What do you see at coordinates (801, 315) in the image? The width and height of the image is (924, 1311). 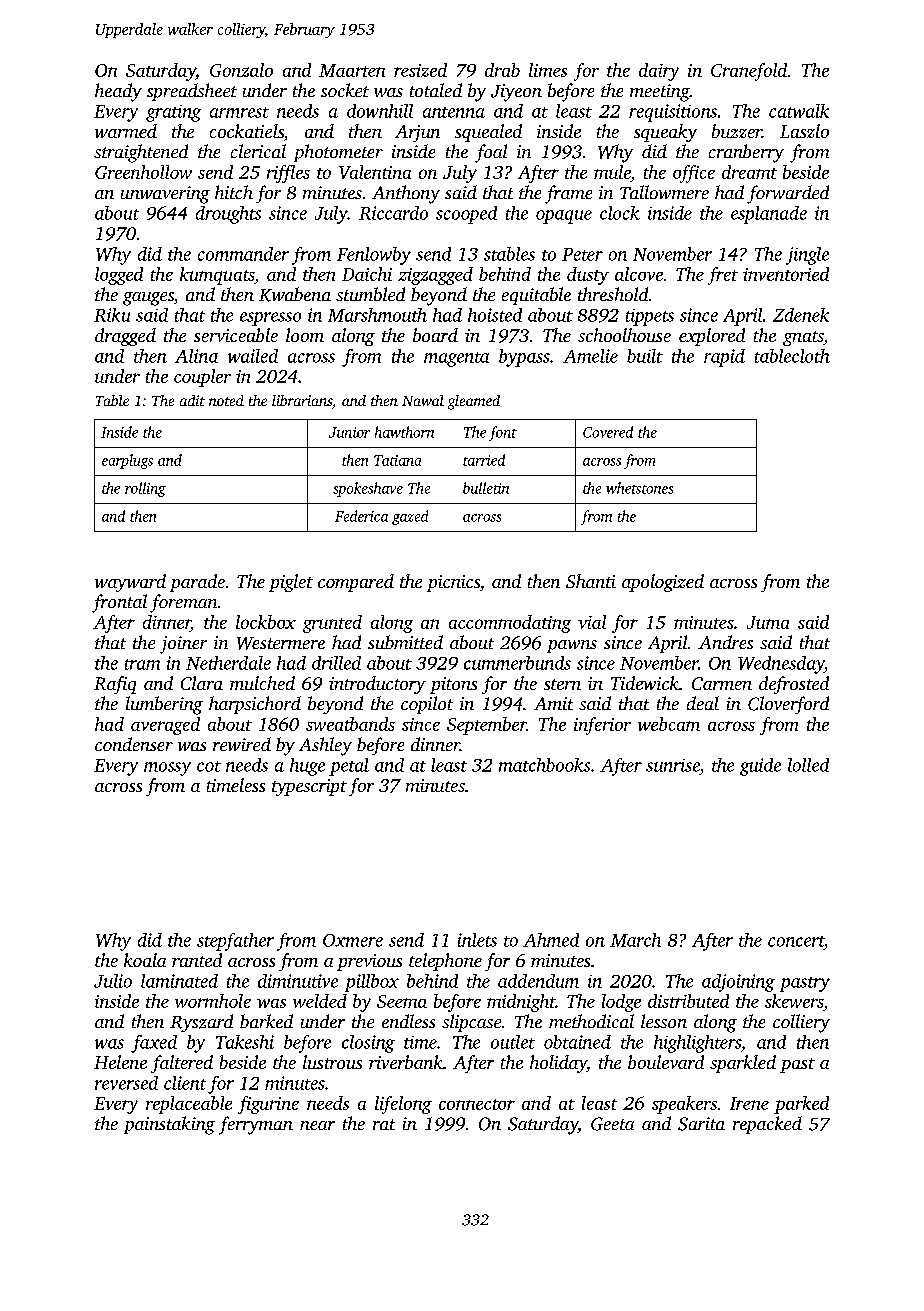 I see `Zdenek` at bounding box center [801, 315].
